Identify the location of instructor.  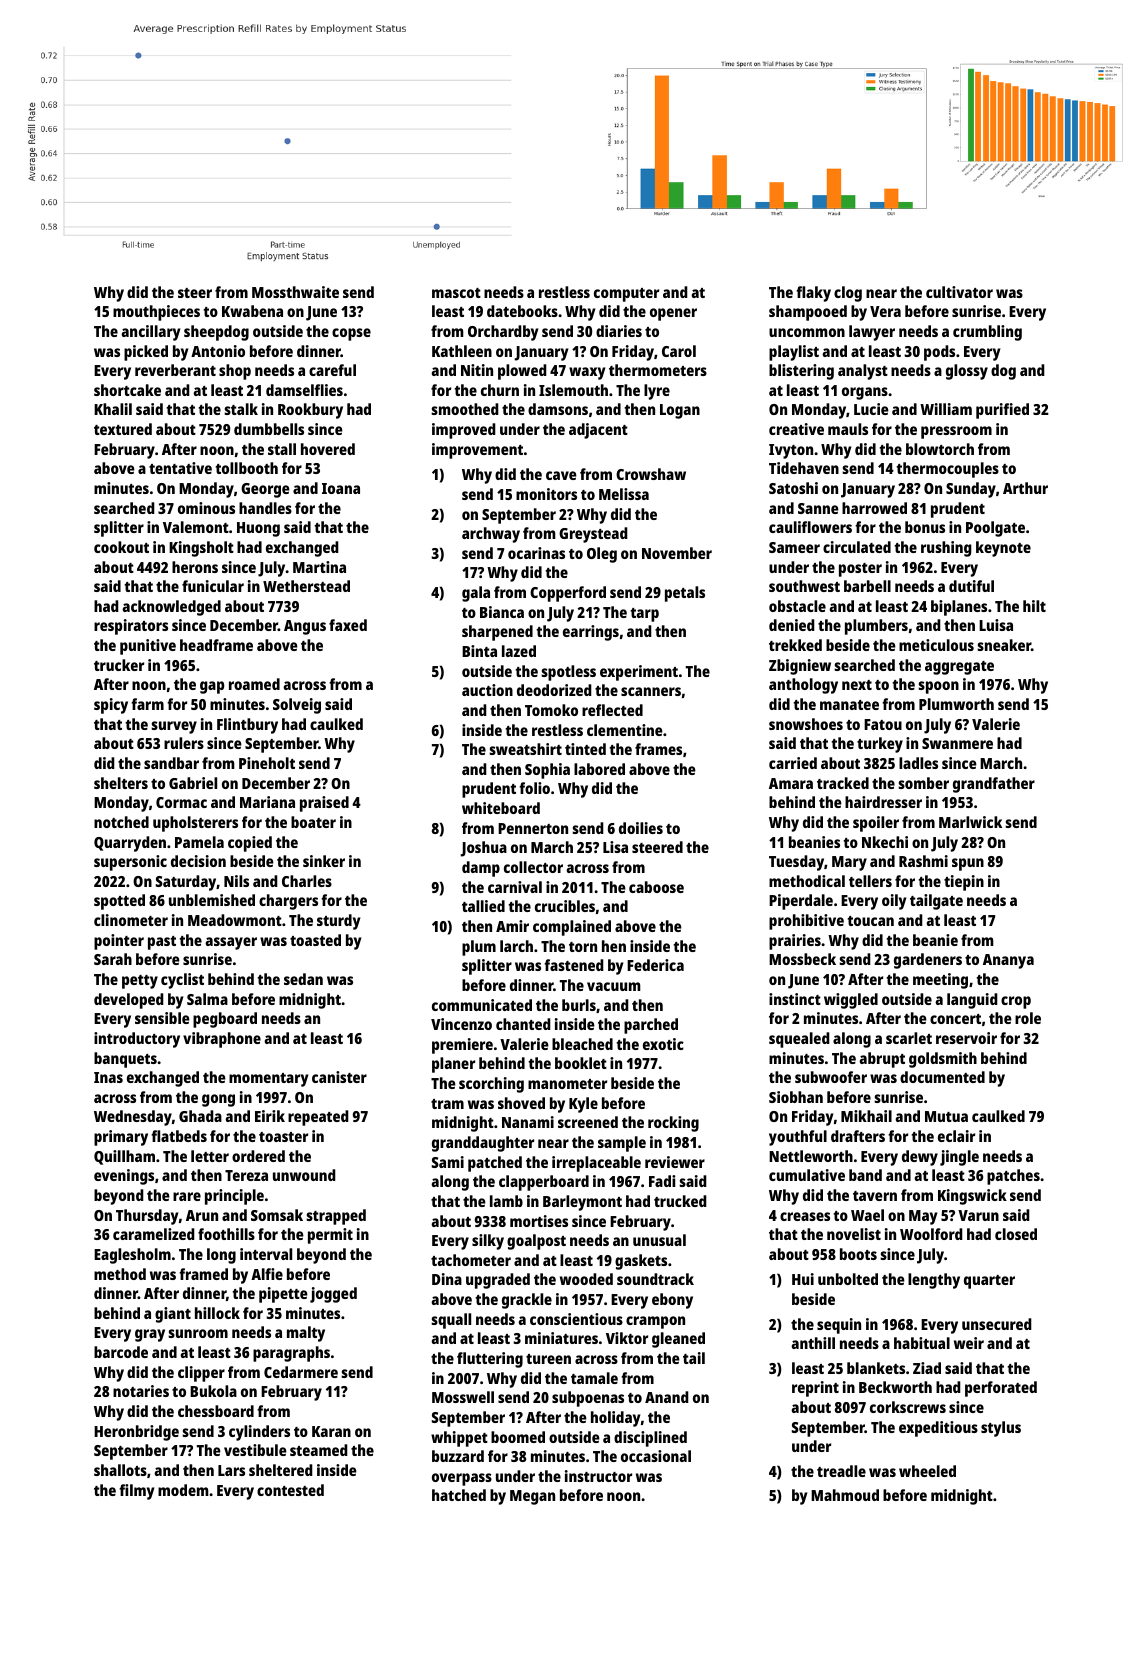
(598, 1476).
